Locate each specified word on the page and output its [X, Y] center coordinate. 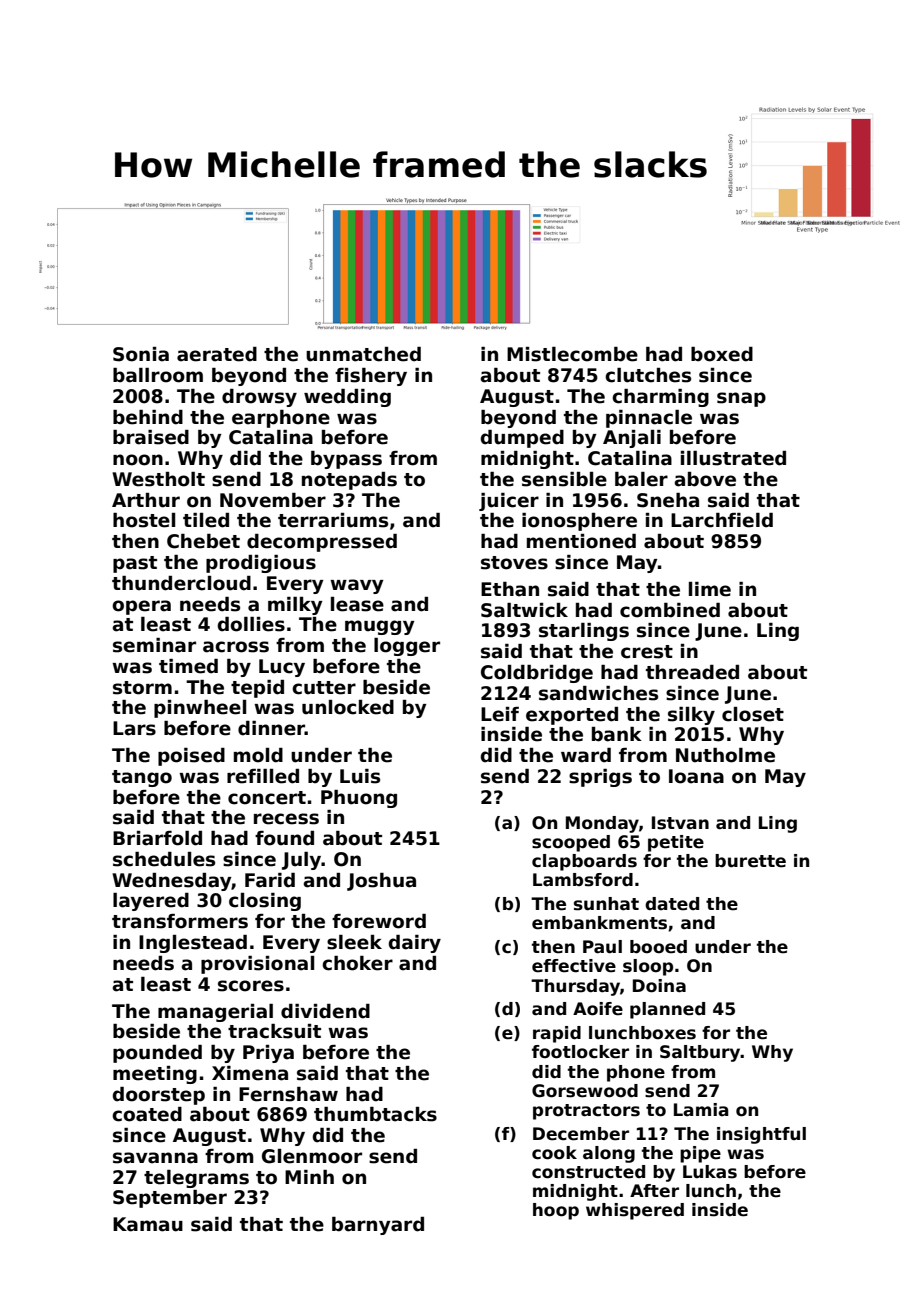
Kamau [148, 1224]
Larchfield [722, 520]
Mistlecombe [572, 354]
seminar [154, 645]
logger [407, 647]
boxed [722, 354]
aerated [217, 354]
